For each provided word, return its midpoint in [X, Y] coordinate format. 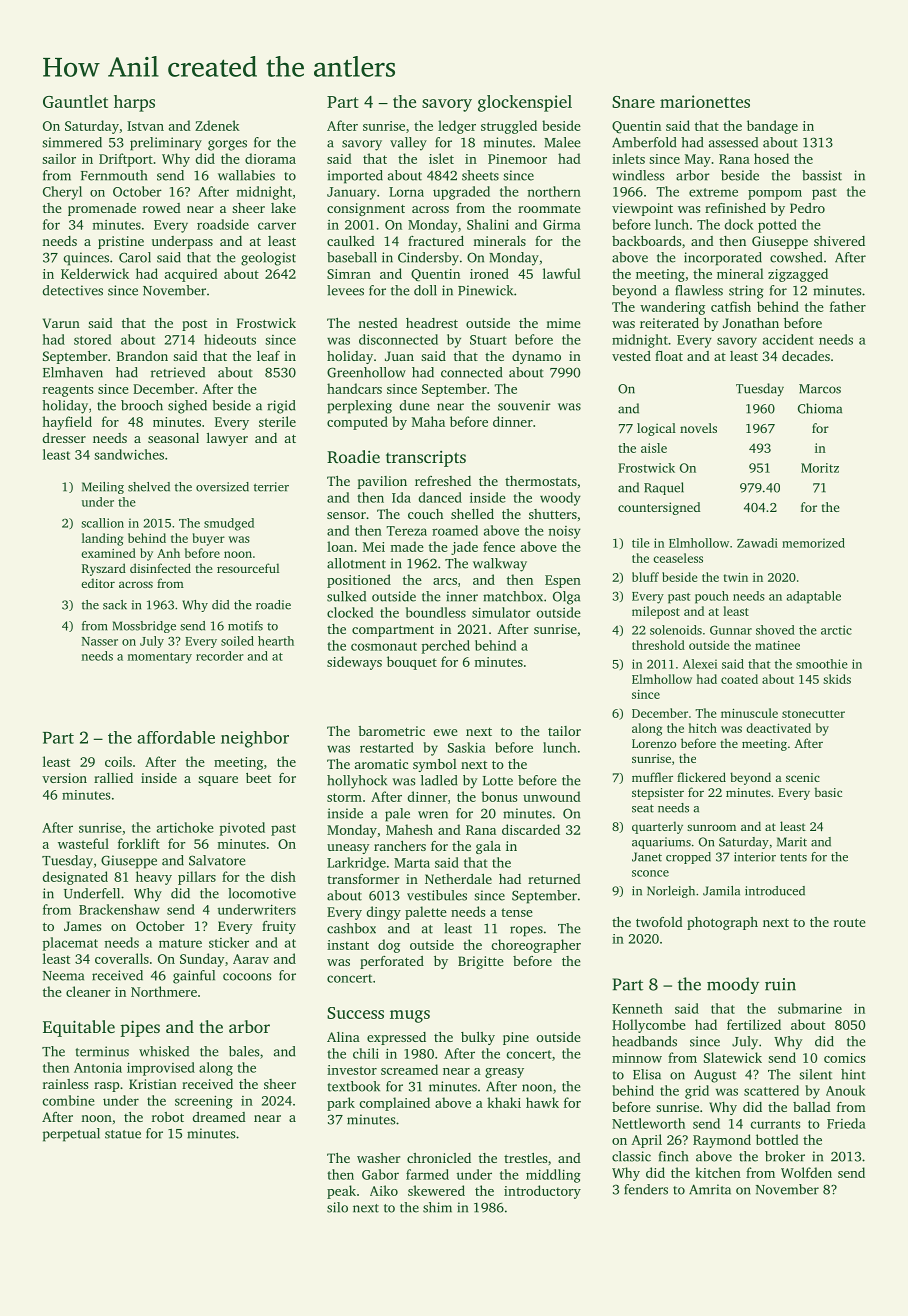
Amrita [710, 1189]
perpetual [71, 1135]
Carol [135, 257]
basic [828, 792]
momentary [159, 658]
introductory [542, 1192]
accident [788, 339]
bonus [499, 796]
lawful [562, 273]
